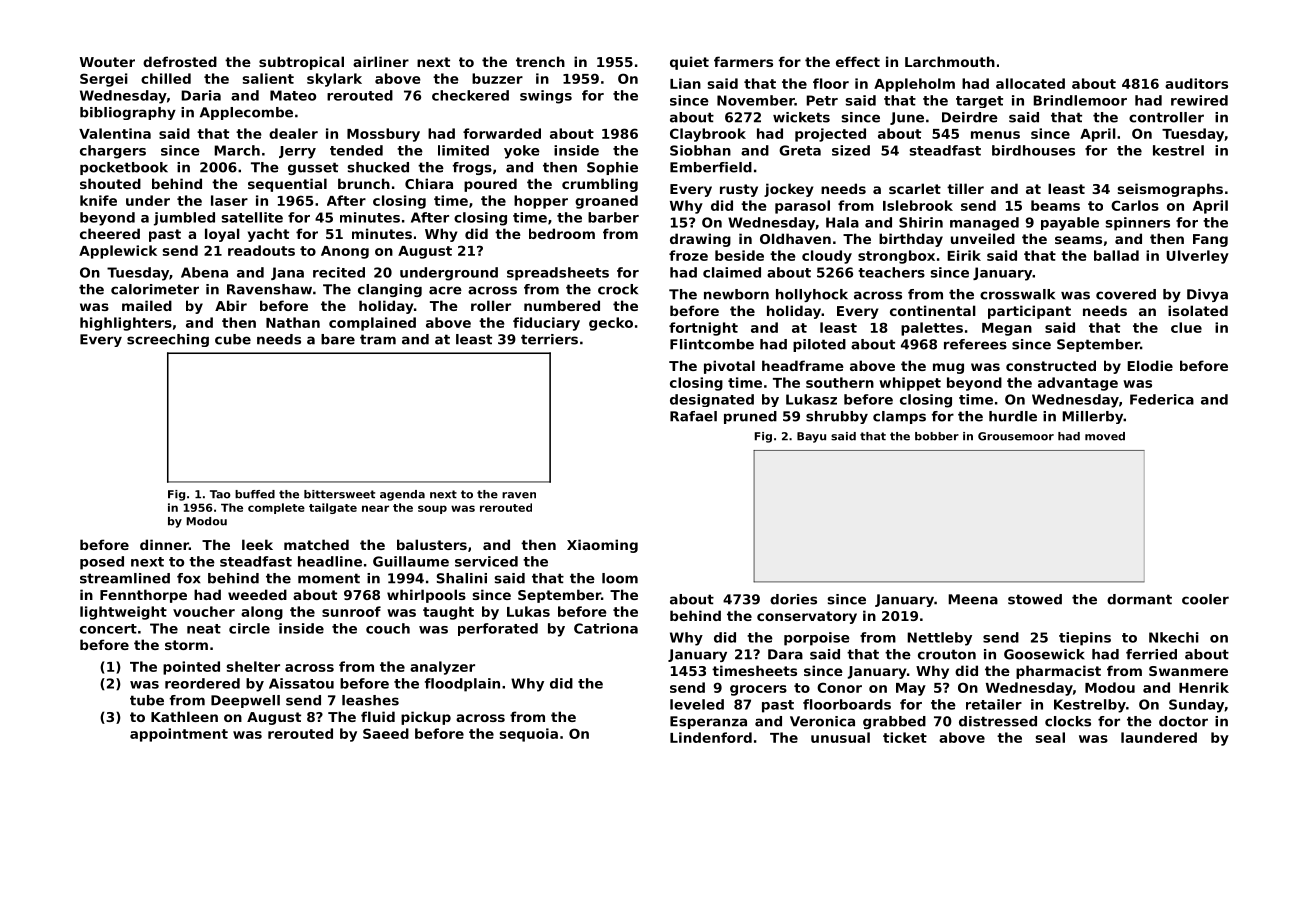 The height and width of the document is (924, 1308). What do you see at coordinates (910, 384) in the document?
I see `whippet` at bounding box center [910, 384].
